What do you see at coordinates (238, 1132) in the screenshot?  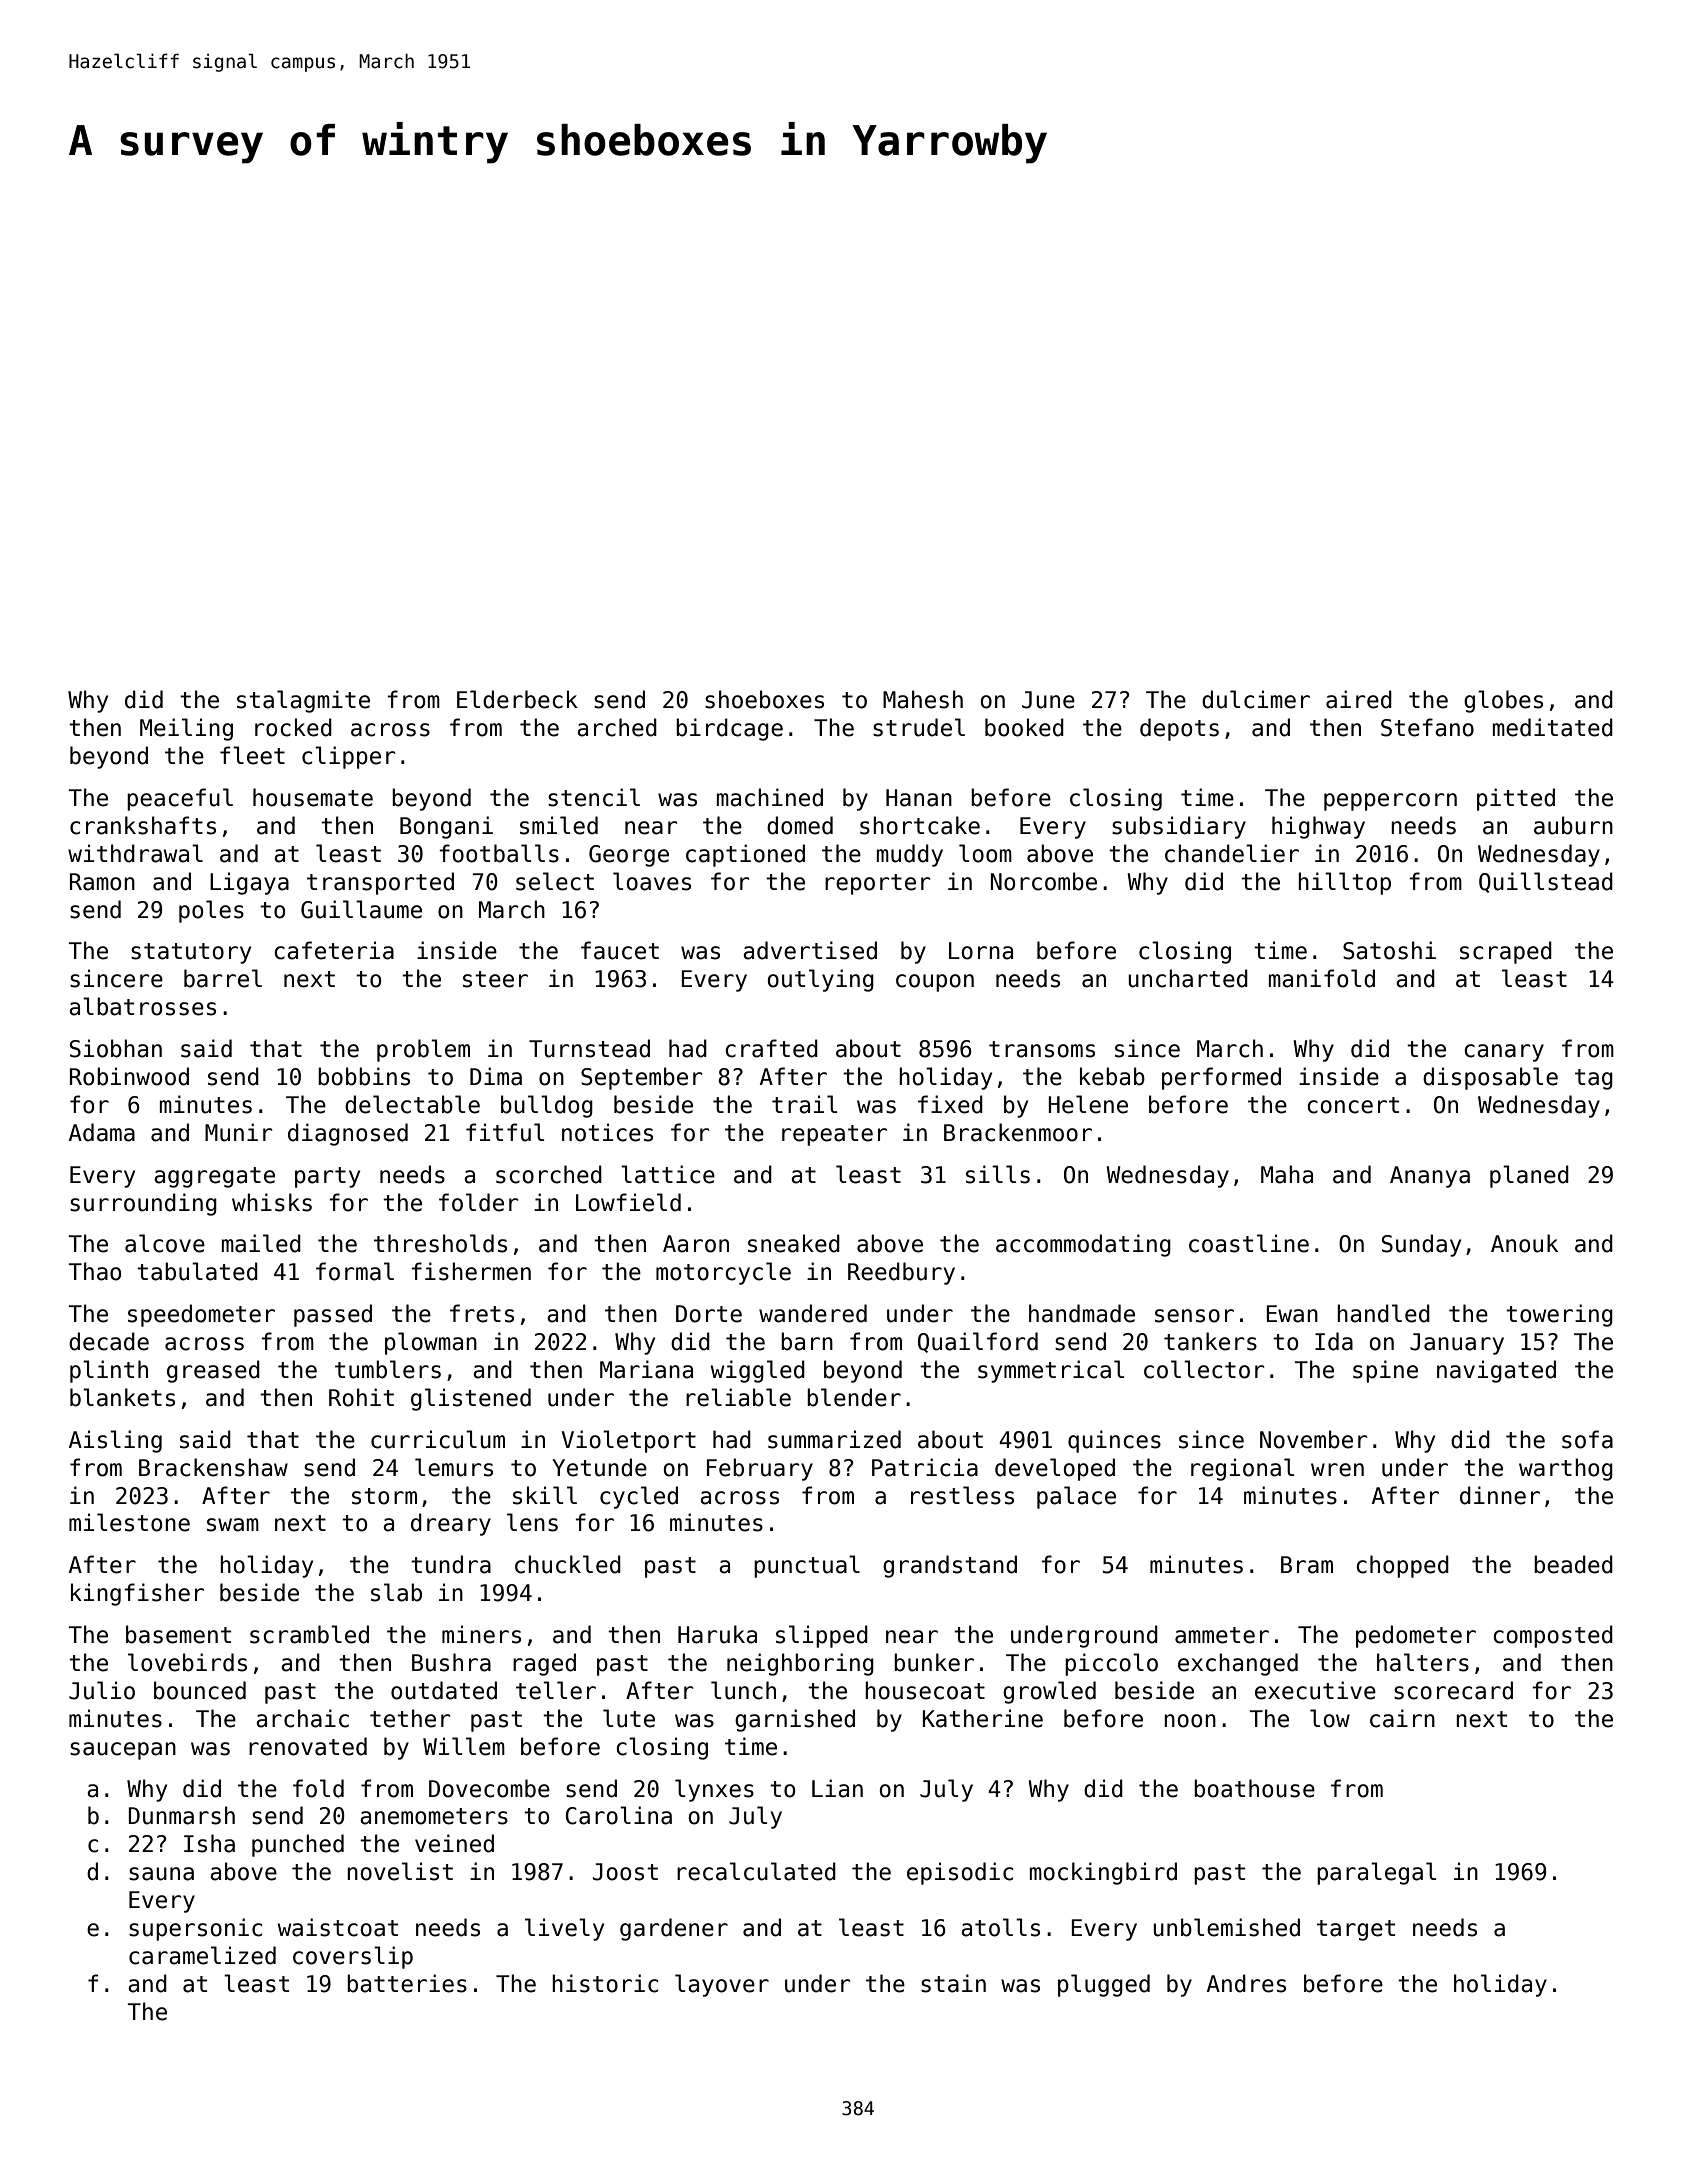 I see `Munir` at bounding box center [238, 1132].
